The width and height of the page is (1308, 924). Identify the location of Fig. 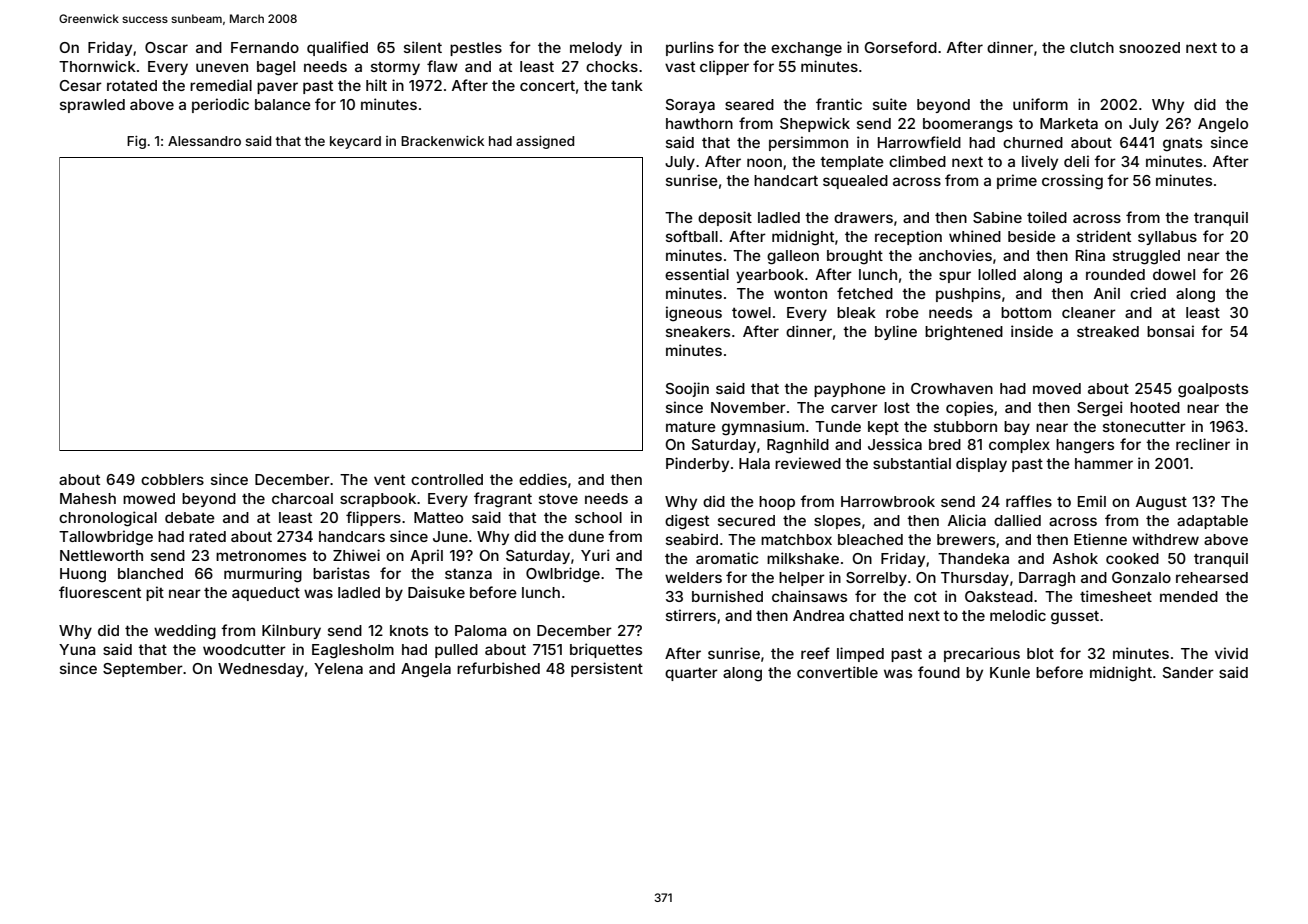
(136, 142).
